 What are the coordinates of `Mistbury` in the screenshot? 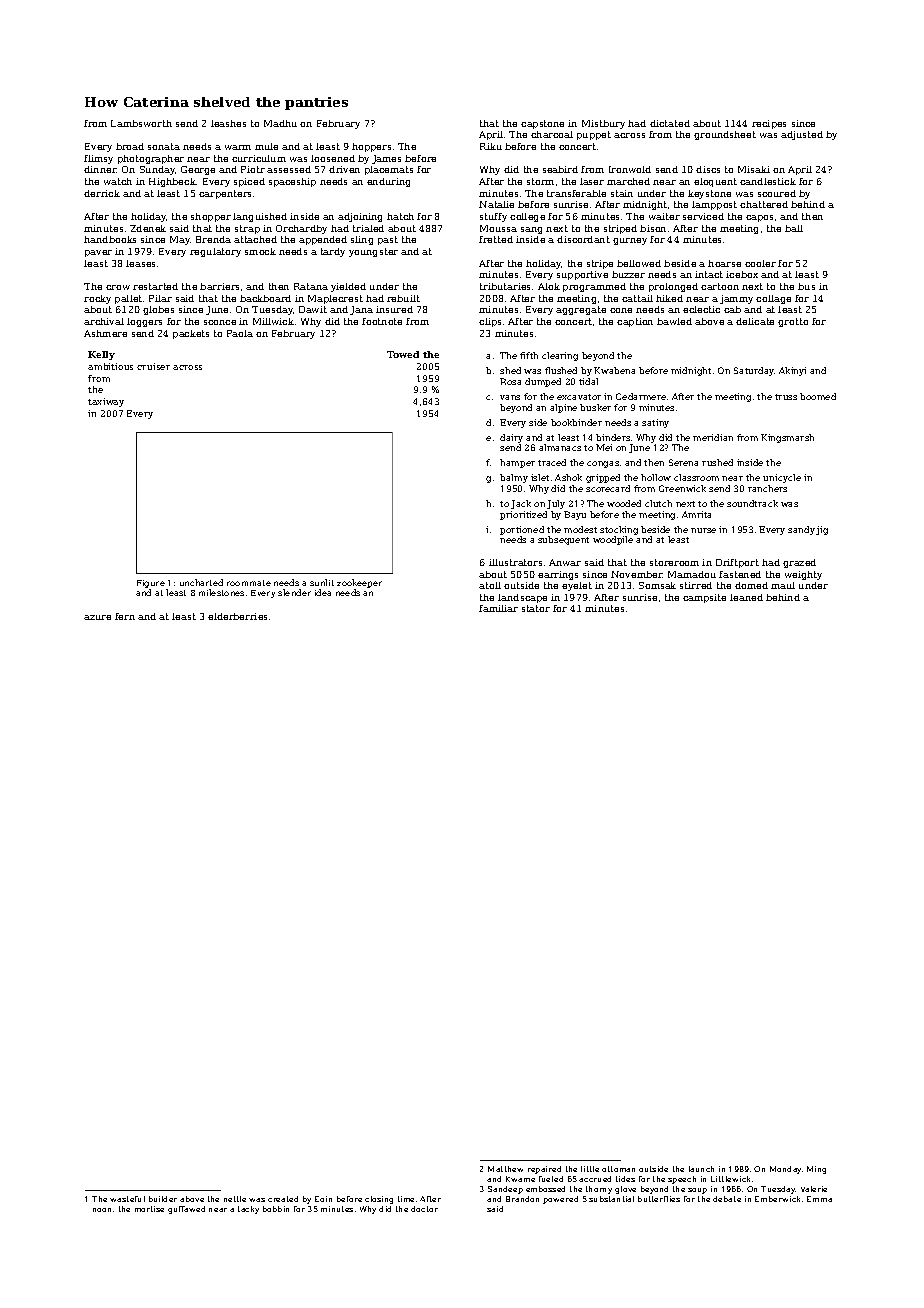 It's located at (603, 124).
